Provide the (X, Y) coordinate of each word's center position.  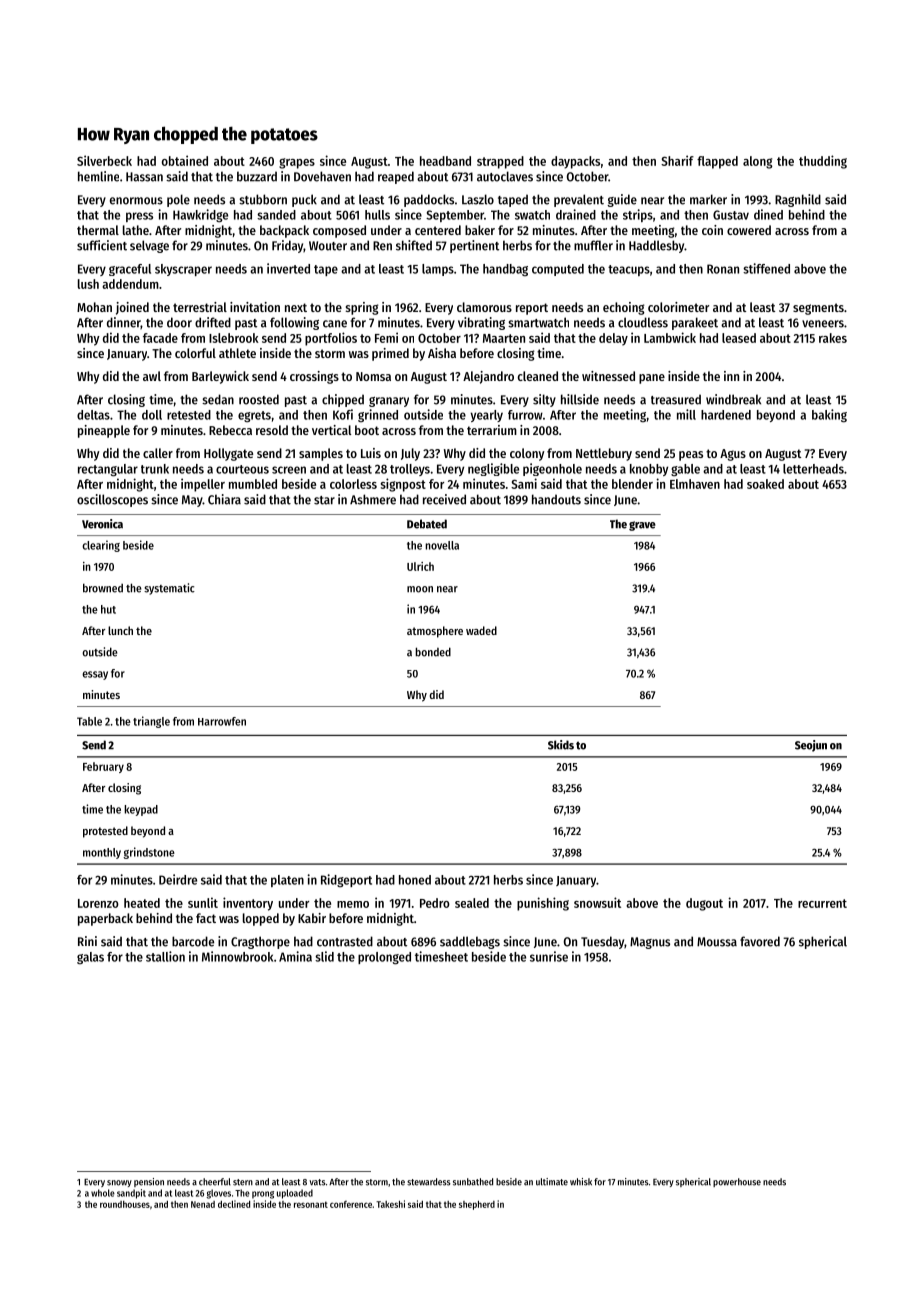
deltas (93, 415)
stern (243, 1182)
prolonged (384, 958)
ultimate (552, 1182)
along (758, 162)
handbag (505, 270)
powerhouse (737, 1182)
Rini (87, 941)
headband (445, 161)
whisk (581, 1182)
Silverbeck (104, 160)
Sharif (677, 160)
